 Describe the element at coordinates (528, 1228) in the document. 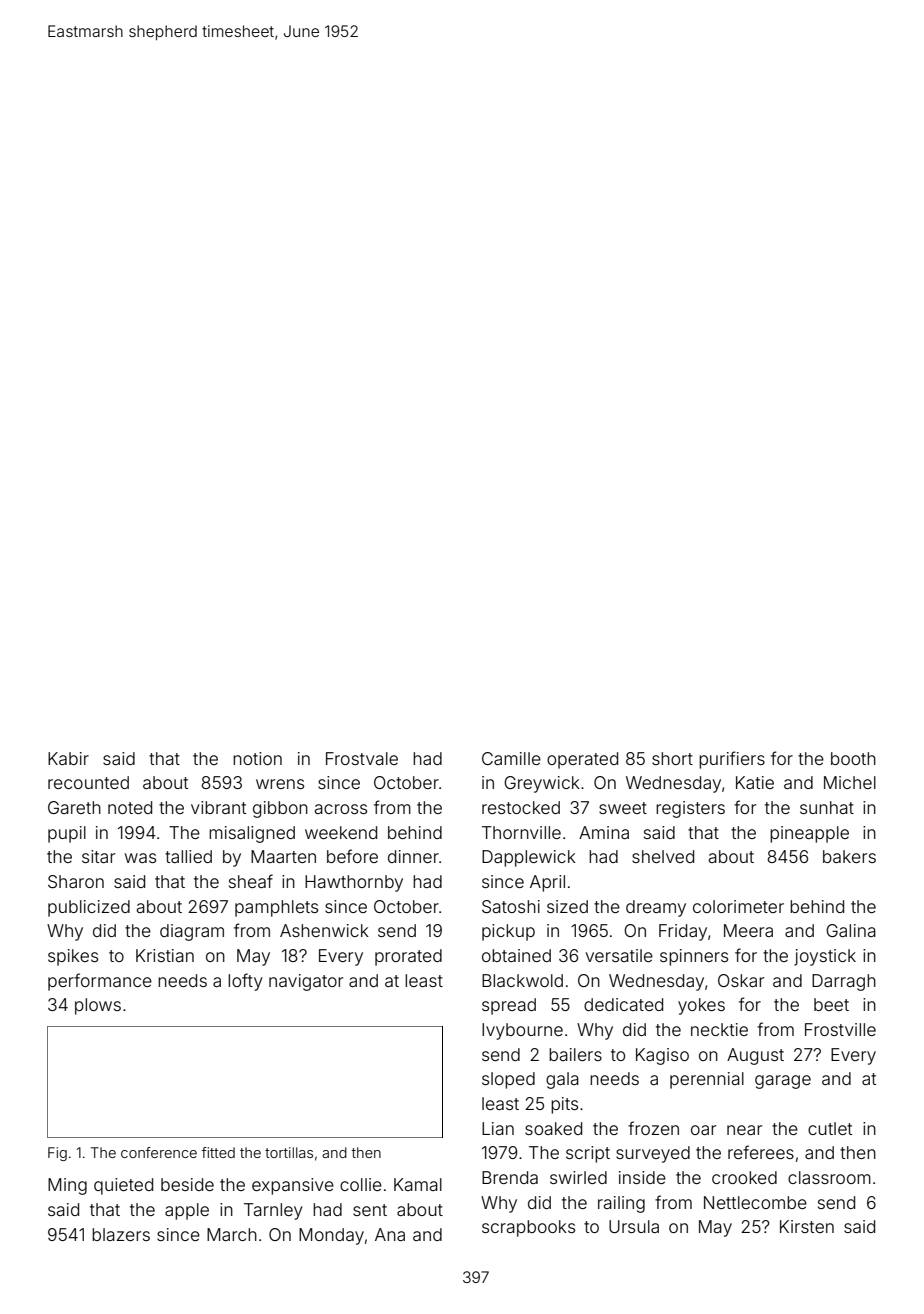

I see `scrapbooks` at that location.
